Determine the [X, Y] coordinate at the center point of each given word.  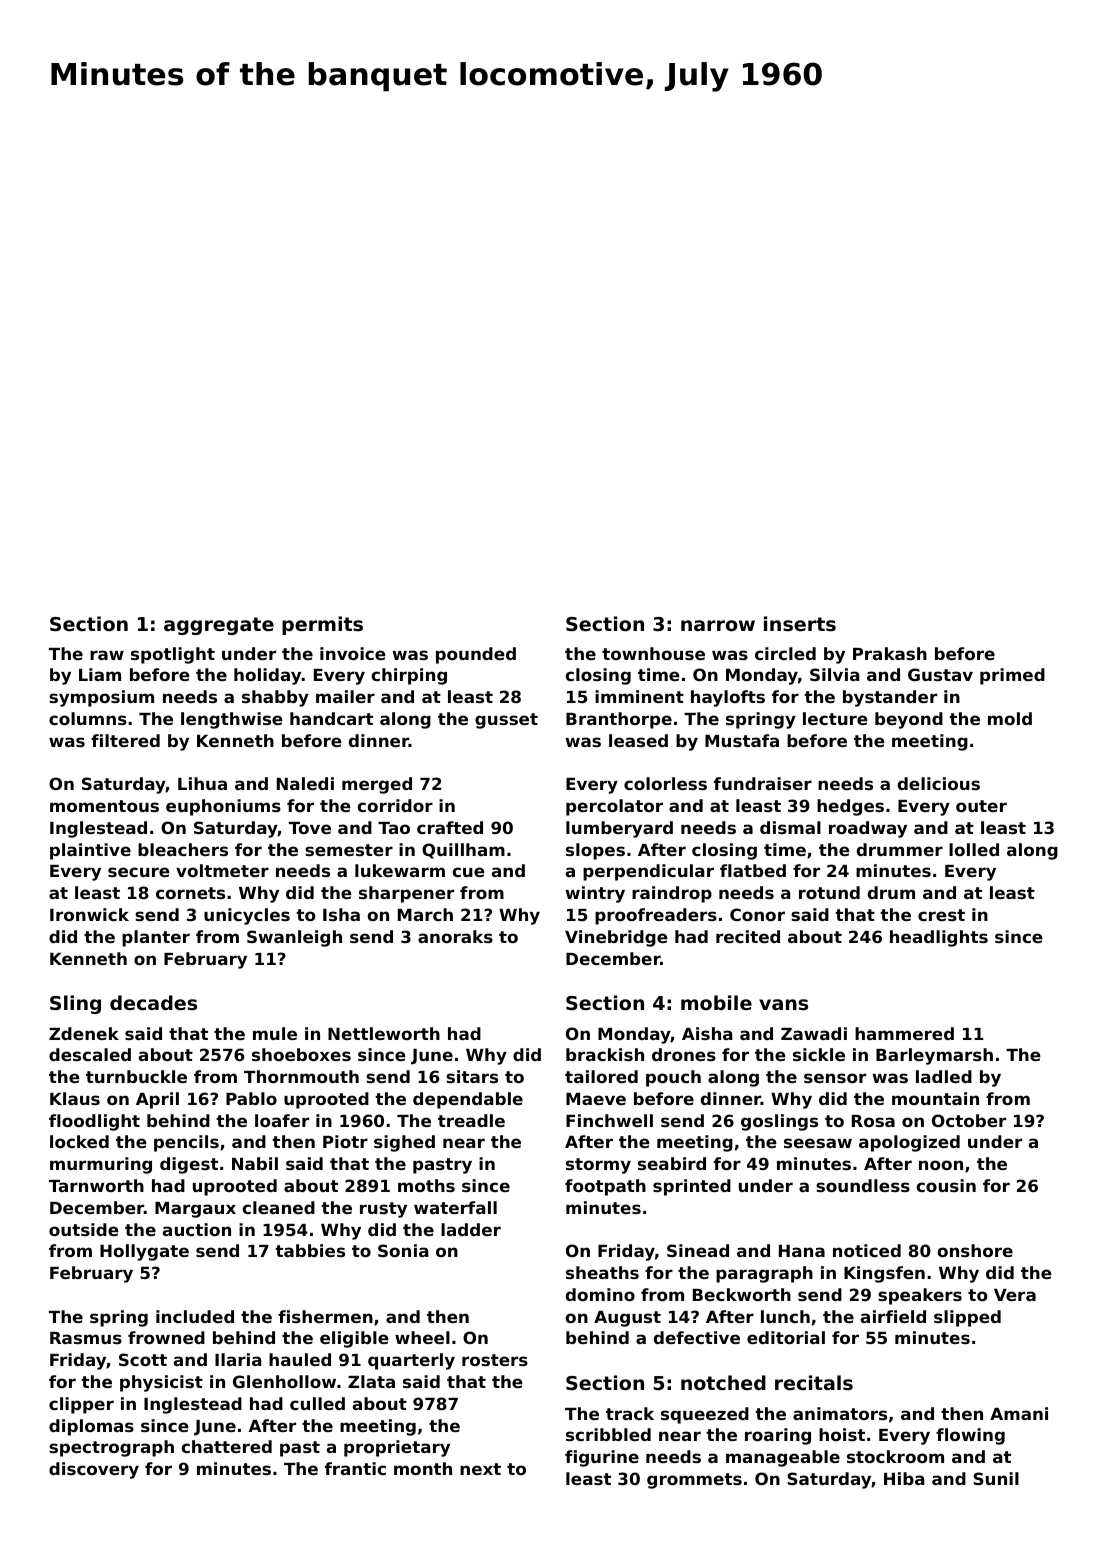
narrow [718, 625]
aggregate [219, 626]
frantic [355, 1468]
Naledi [305, 783]
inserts [800, 623]
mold [1010, 718]
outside [84, 1229]
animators [840, 1413]
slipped [967, 1318]
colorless [665, 783]
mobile [716, 1002]
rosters [495, 1360]
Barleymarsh [934, 1056]
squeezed [705, 1415]
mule [275, 1033]
